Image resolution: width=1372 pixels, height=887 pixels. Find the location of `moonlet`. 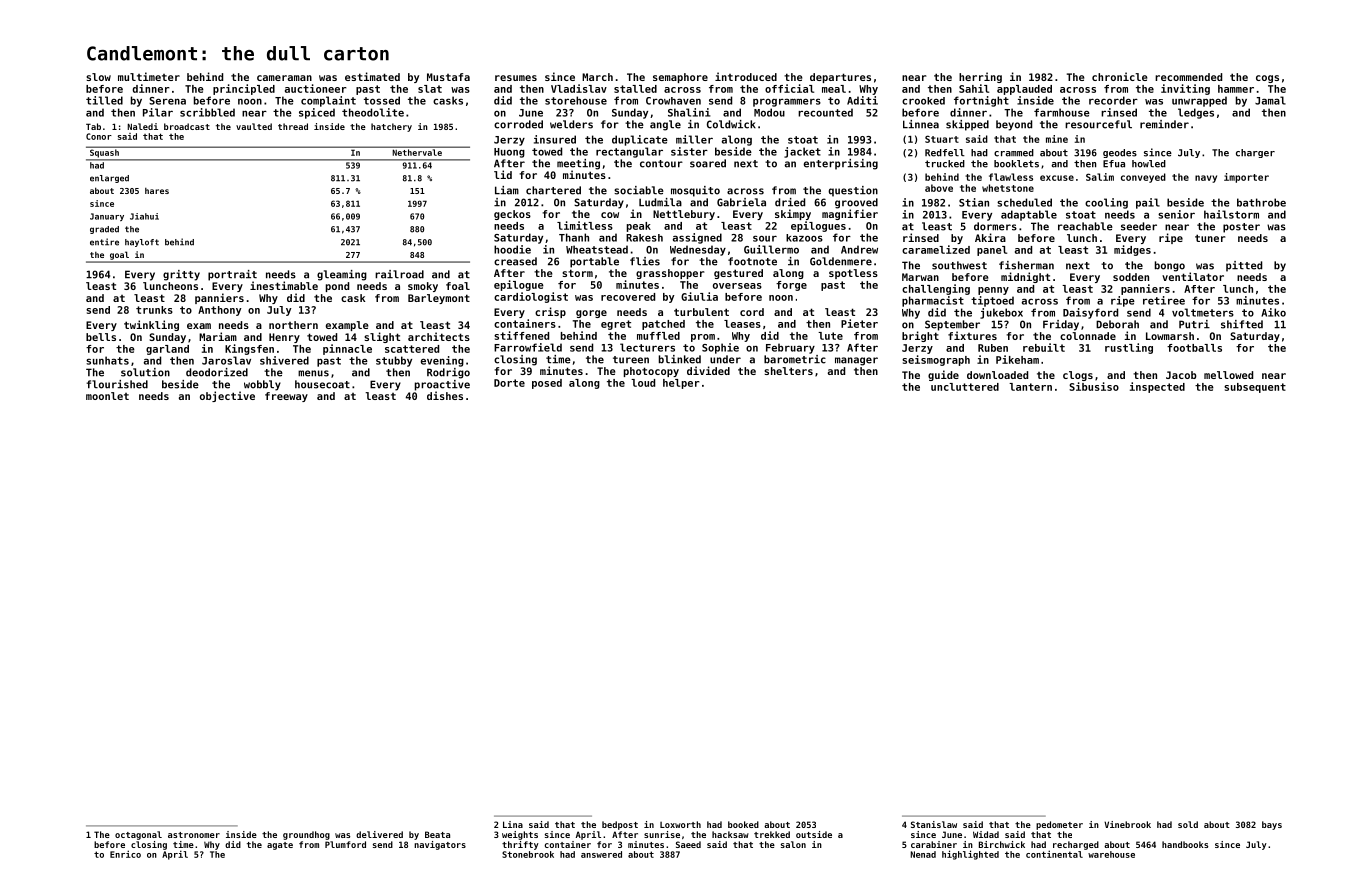

moonlet is located at coordinates (107, 396).
